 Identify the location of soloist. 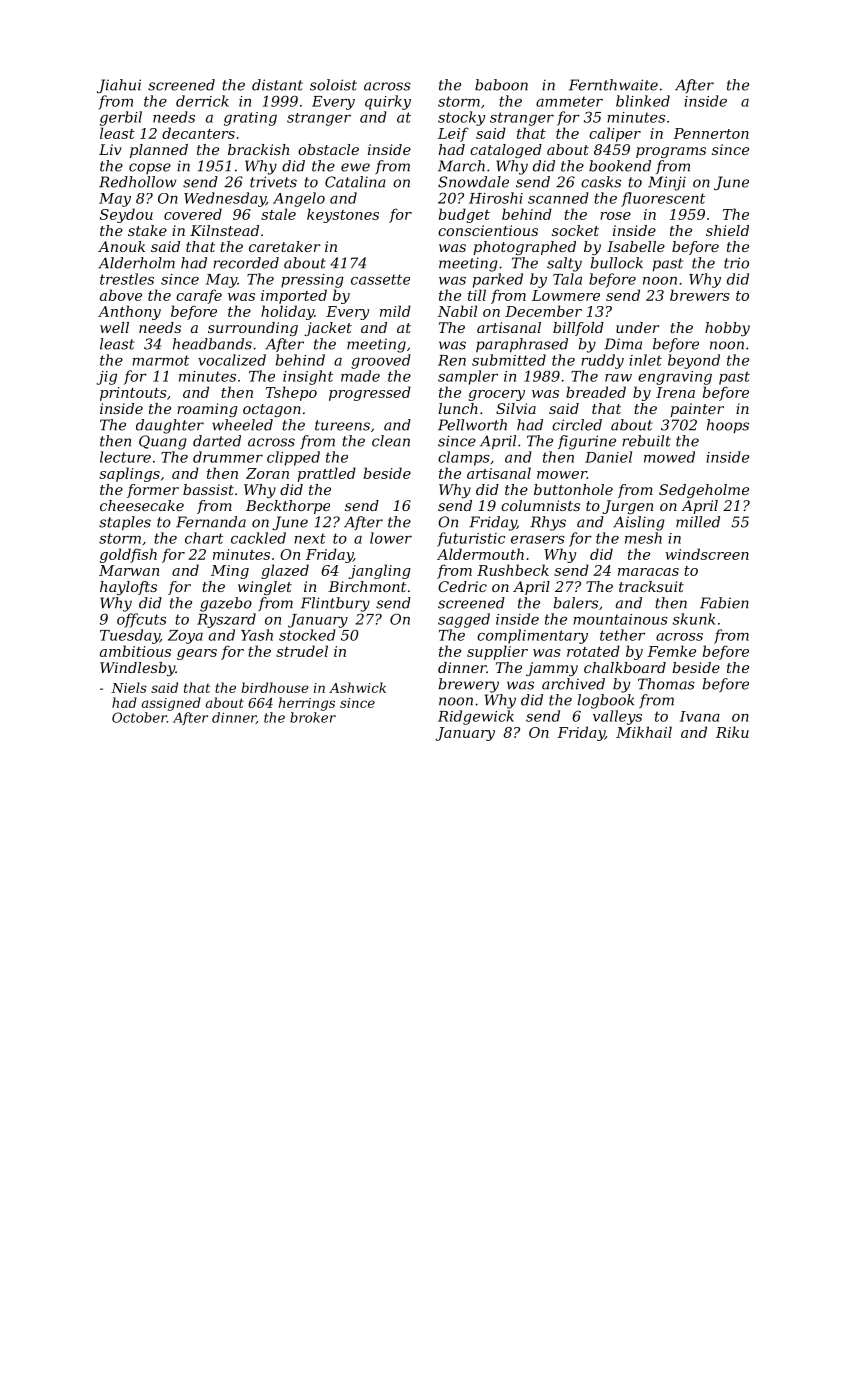
(333, 85).
